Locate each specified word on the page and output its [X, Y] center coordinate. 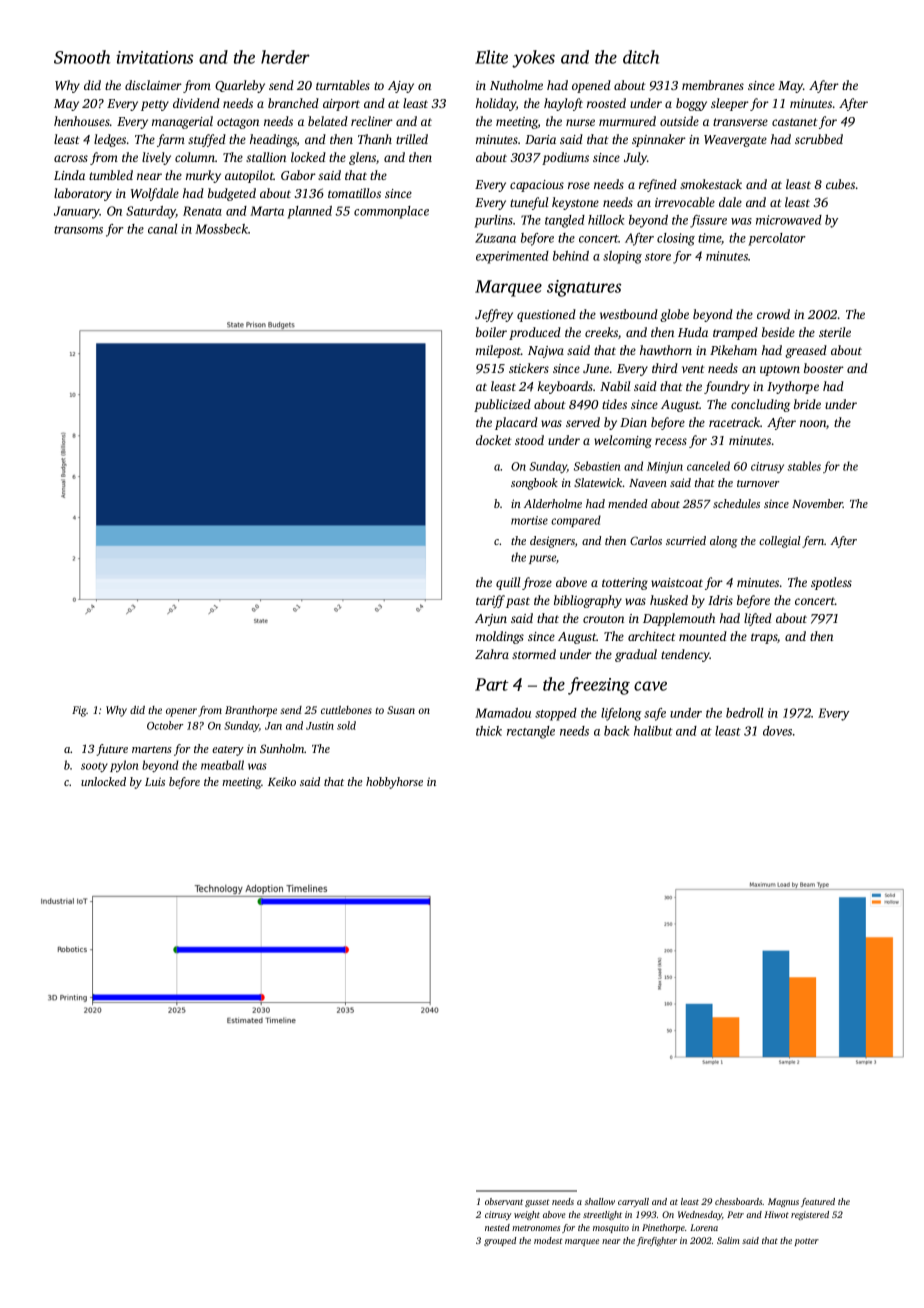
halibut [653, 731]
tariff [490, 601]
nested [497, 1227]
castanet [795, 122]
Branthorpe [251, 711]
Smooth [82, 57]
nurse [580, 122]
